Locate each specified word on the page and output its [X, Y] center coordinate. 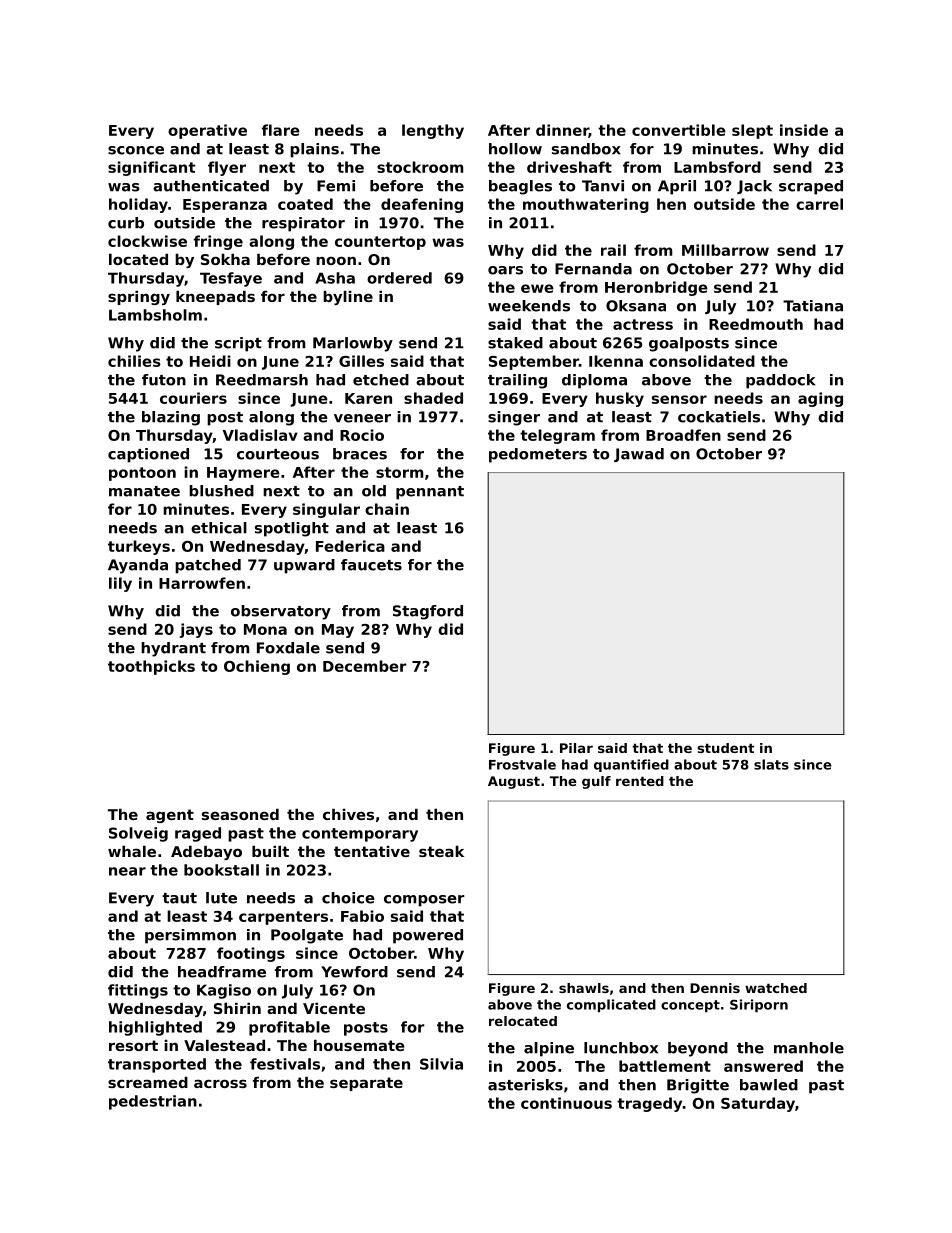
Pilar [576, 748]
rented [640, 781]
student [726, 748]
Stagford [428, 612]
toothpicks [151, 667]
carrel [819, 204]
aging [820, 399]
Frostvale [522, 764]
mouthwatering [586, 205]
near [127, 871]
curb [126, 223]
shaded [433, 398]
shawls [584, 988]
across [220, 1083]
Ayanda [138, 566]
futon [164, 380]
